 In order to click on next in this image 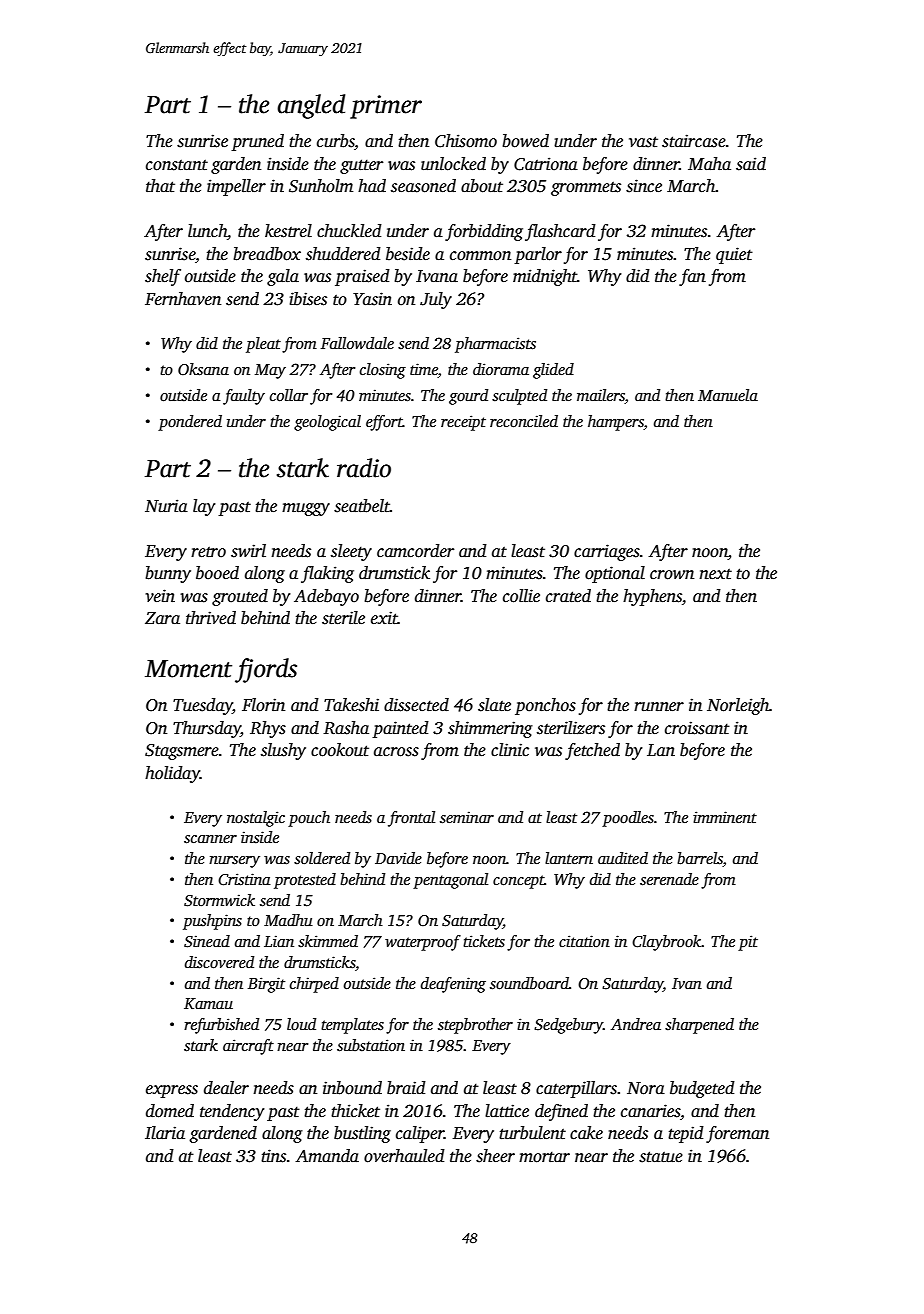, I will do `click(715, 574)`.
